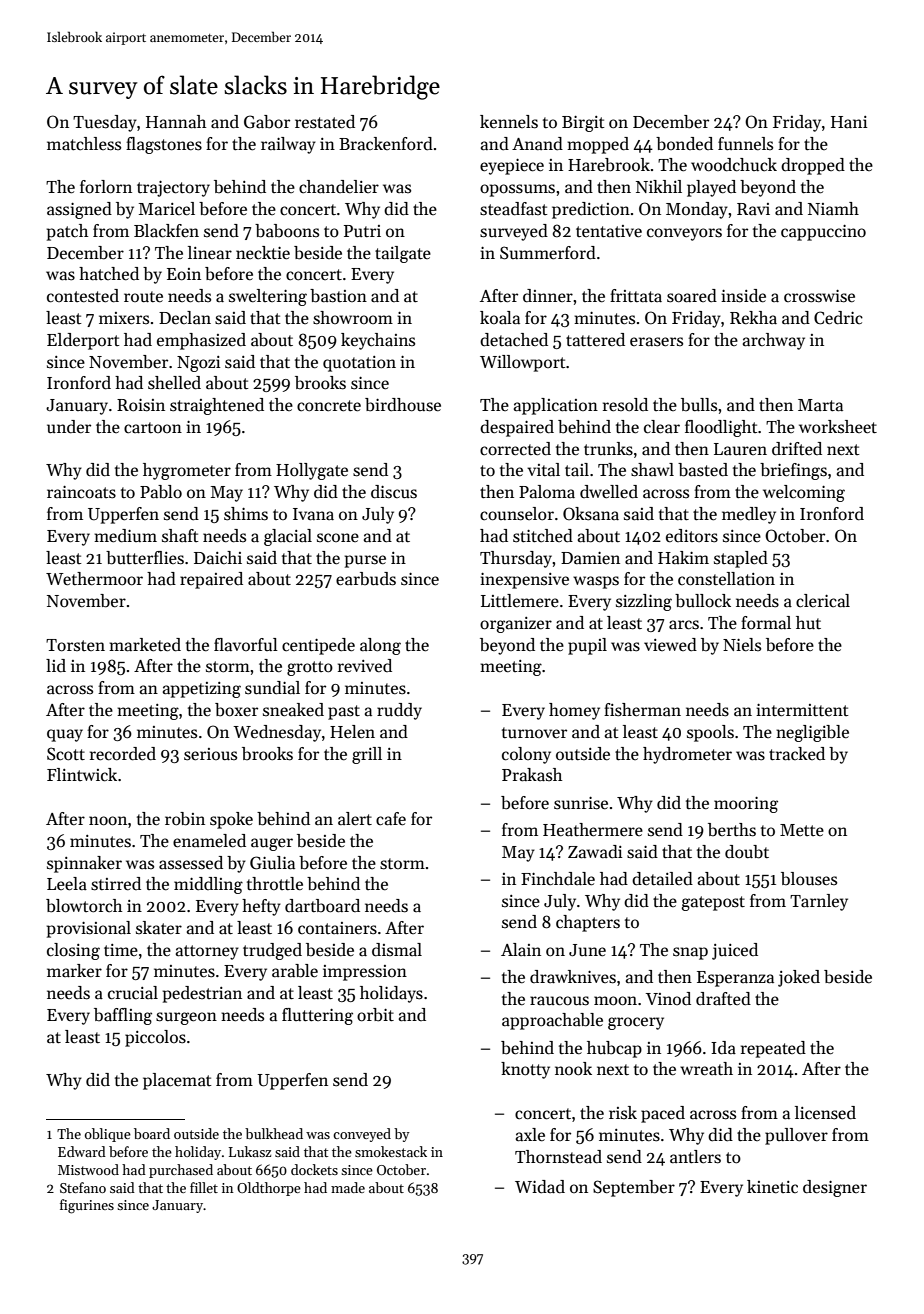 The image size is (924, 1314). Describe the element at coordinates (82, 1151) in the screenshot. I see `Edward` at that location.
